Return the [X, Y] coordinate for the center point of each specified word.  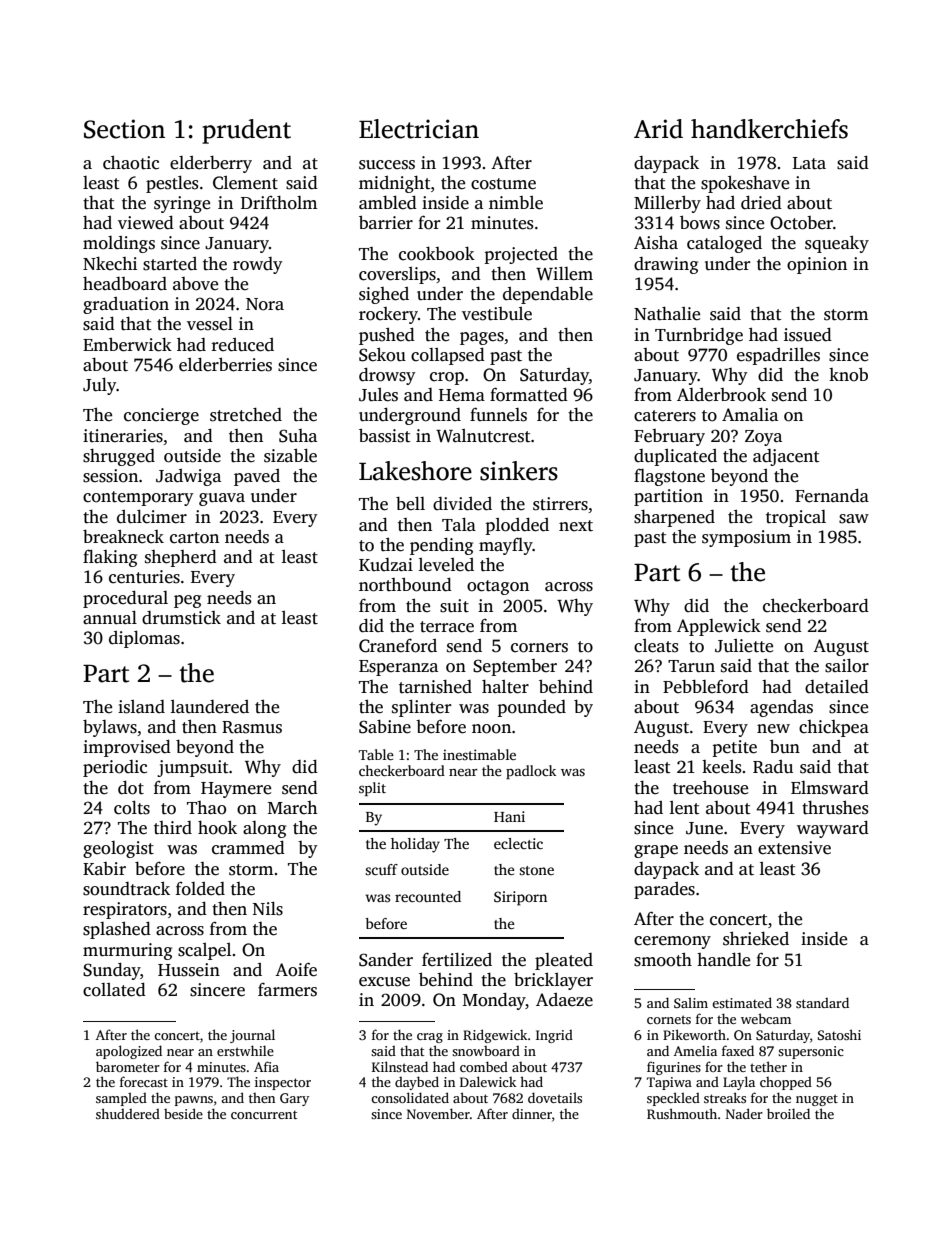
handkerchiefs [769, 129]
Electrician [419, 129]
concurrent [264, 1114]
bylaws [110, 728]
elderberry [211, 164]
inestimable [479, 754]
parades [664, 890]
